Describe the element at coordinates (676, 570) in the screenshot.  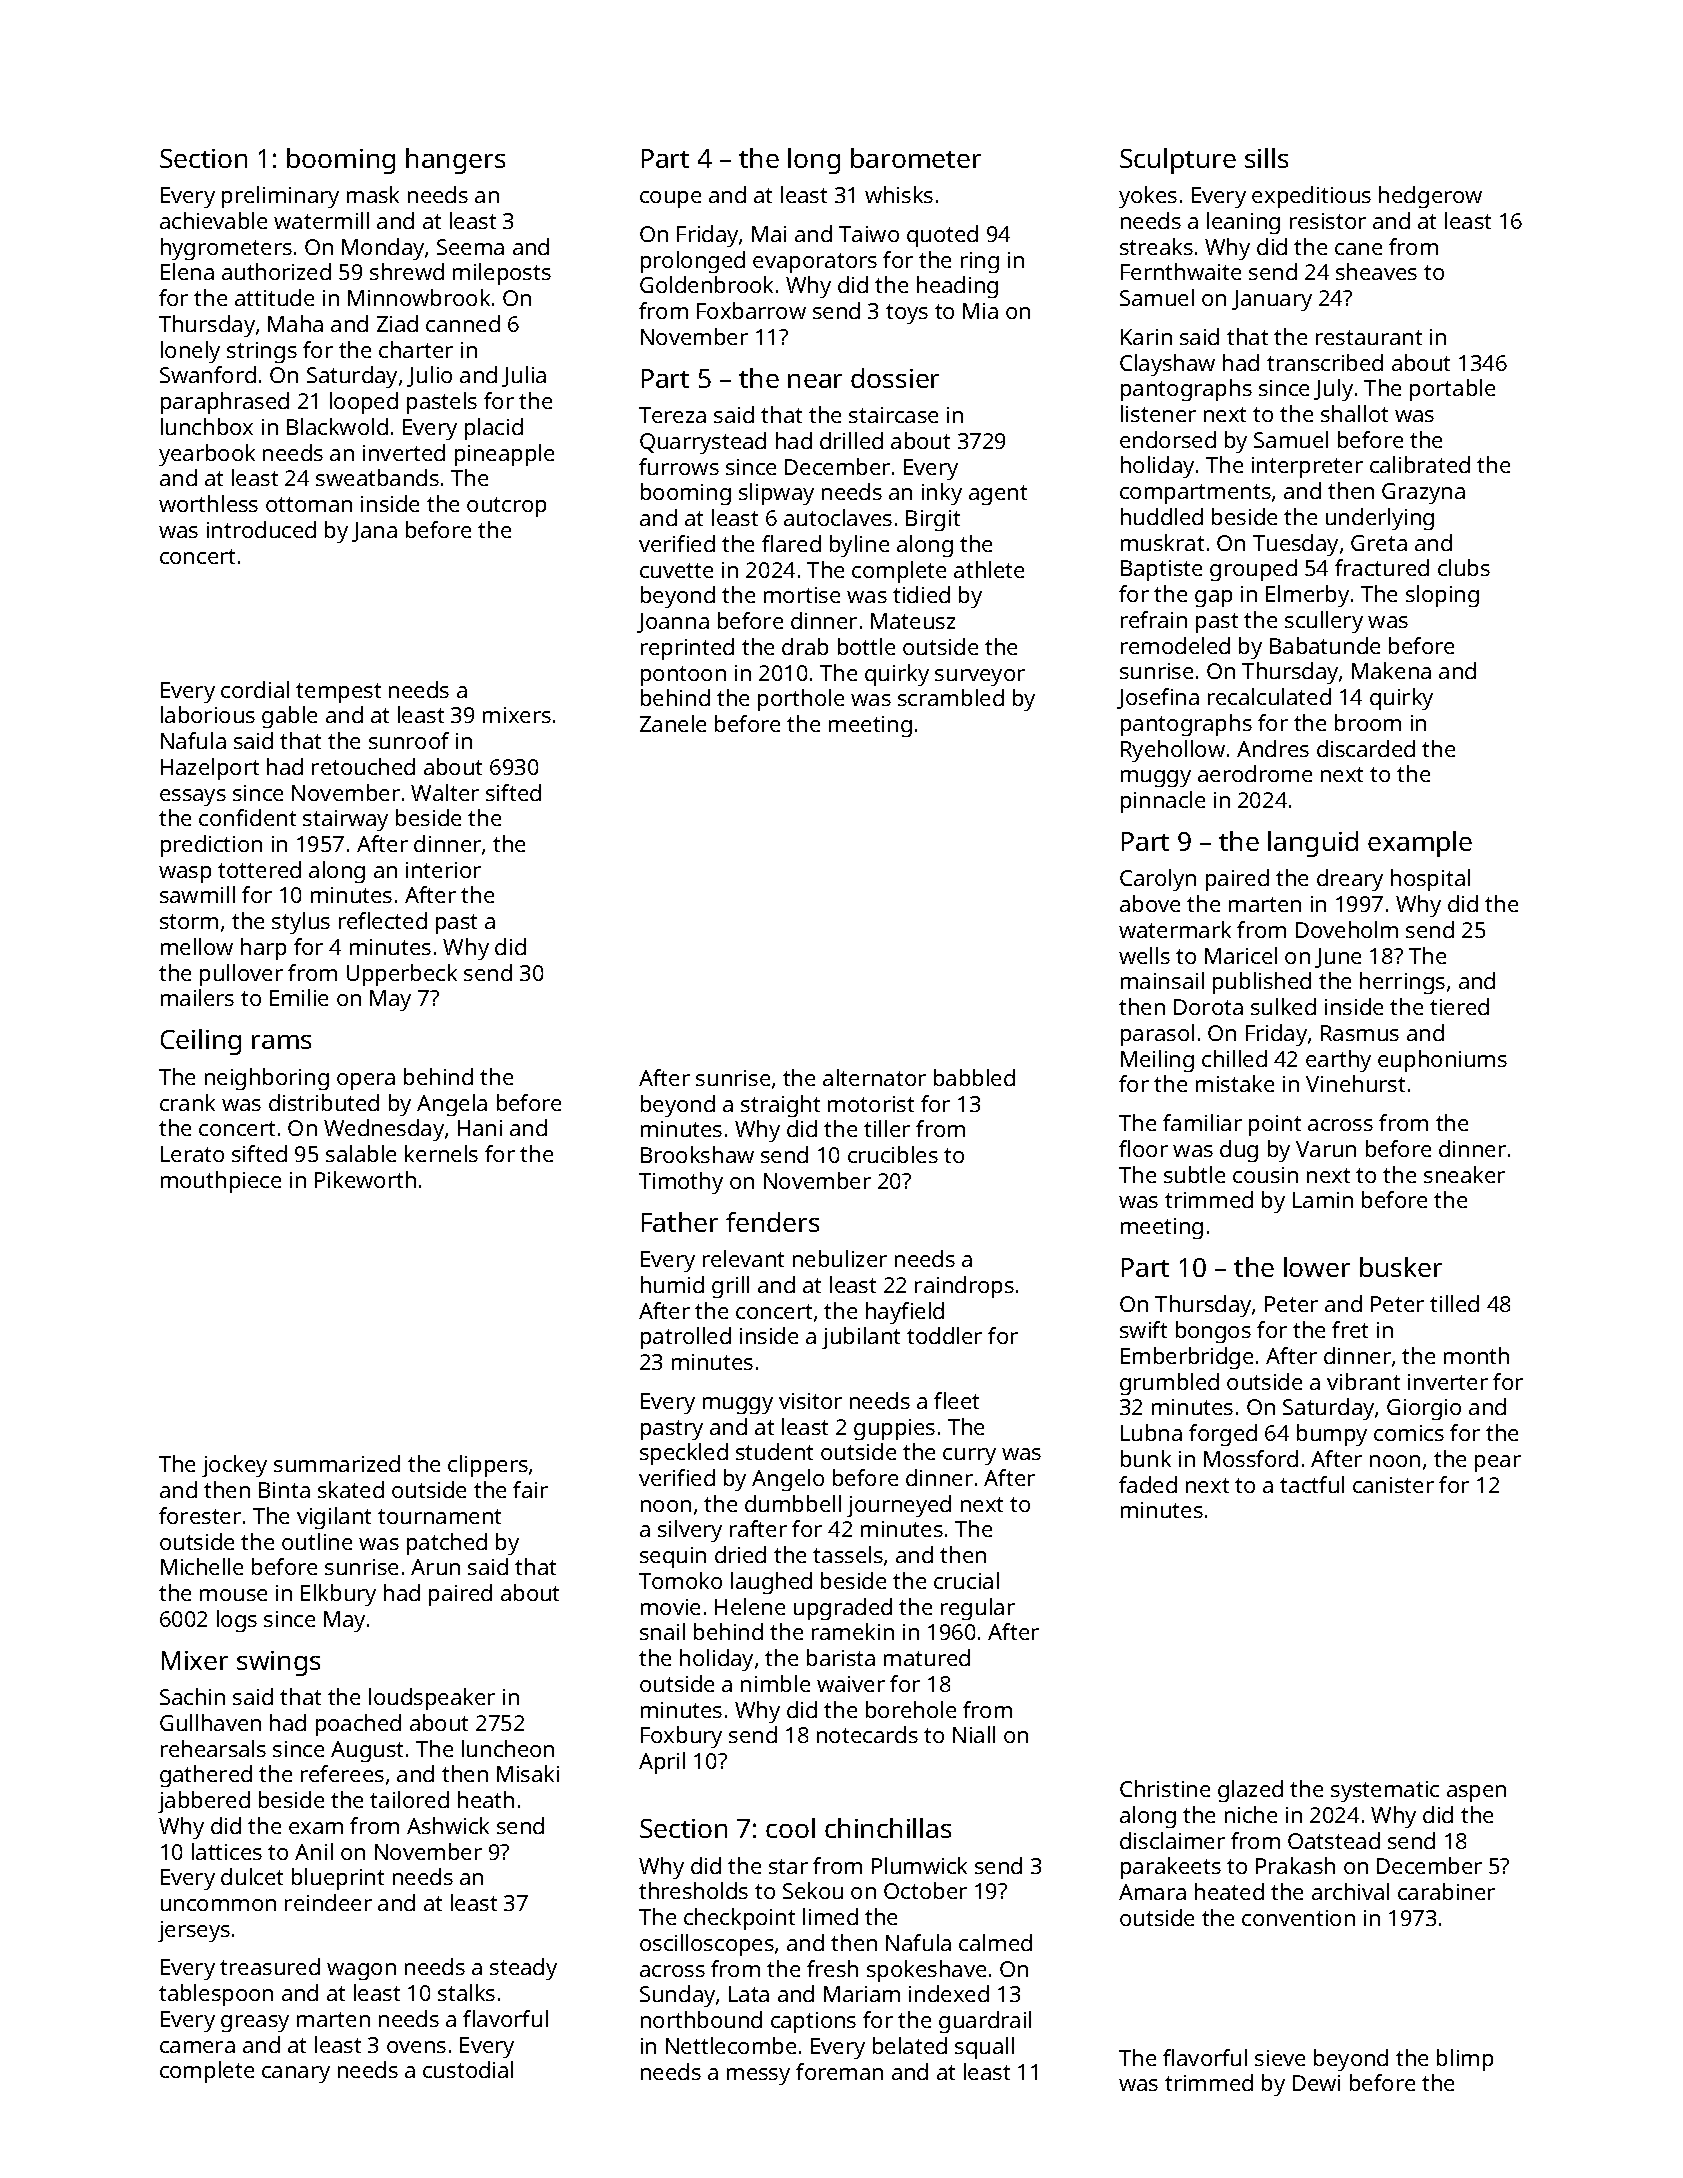
I see `cuvette` at that location.
